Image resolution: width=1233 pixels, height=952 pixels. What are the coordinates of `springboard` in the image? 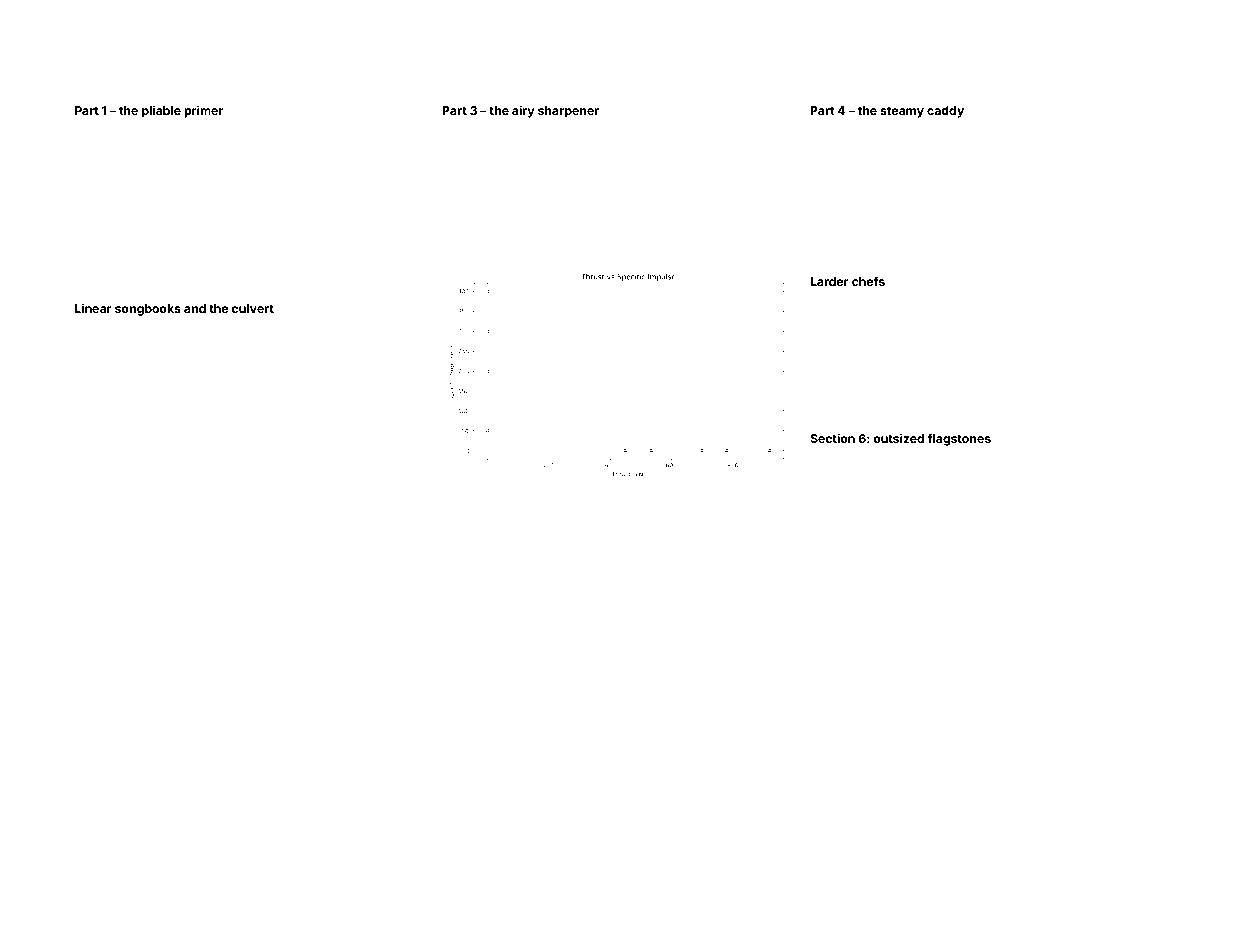 It's located at (1077, 303).
